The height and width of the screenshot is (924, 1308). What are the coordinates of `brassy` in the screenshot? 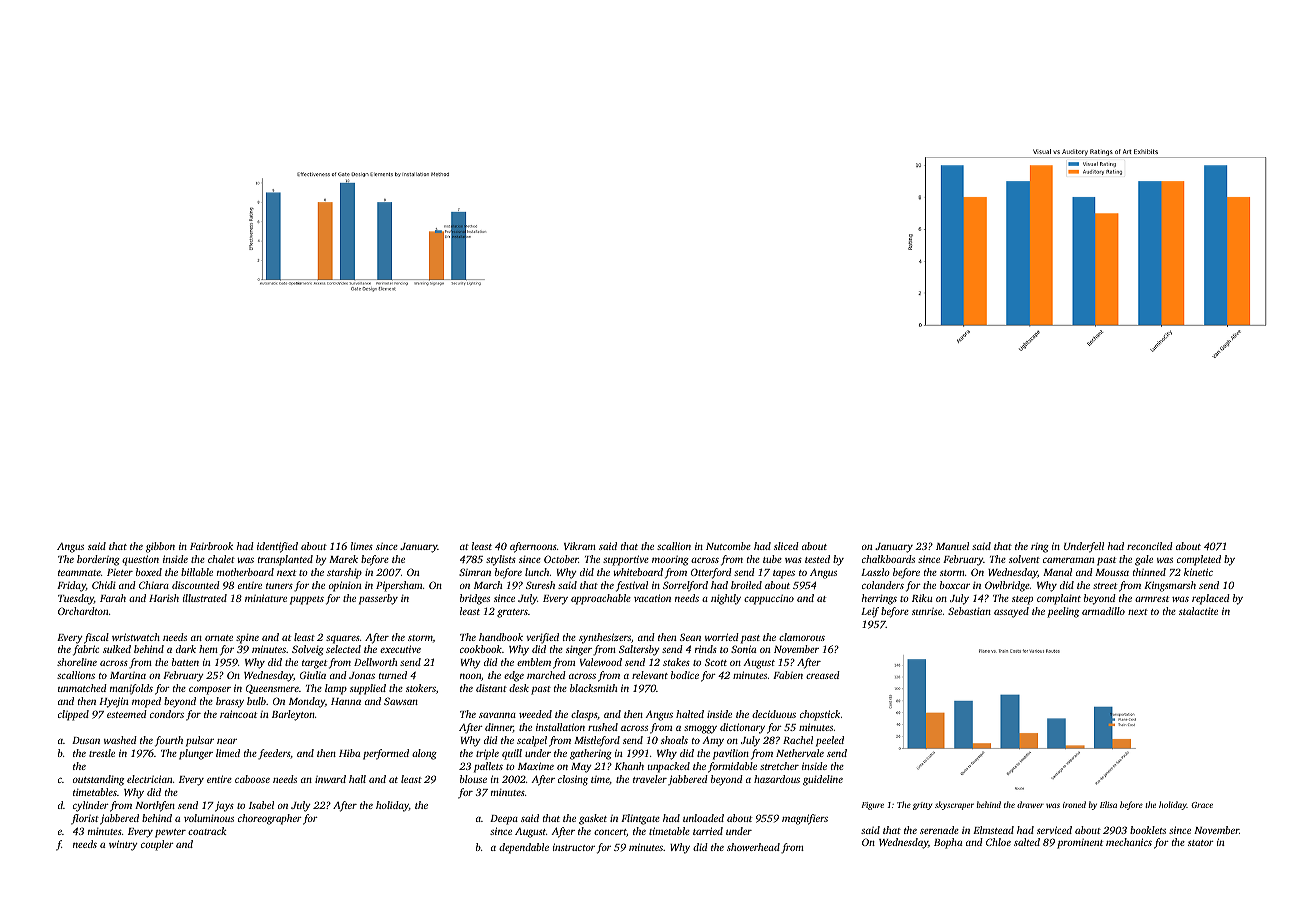 It's located at (230, 702).
